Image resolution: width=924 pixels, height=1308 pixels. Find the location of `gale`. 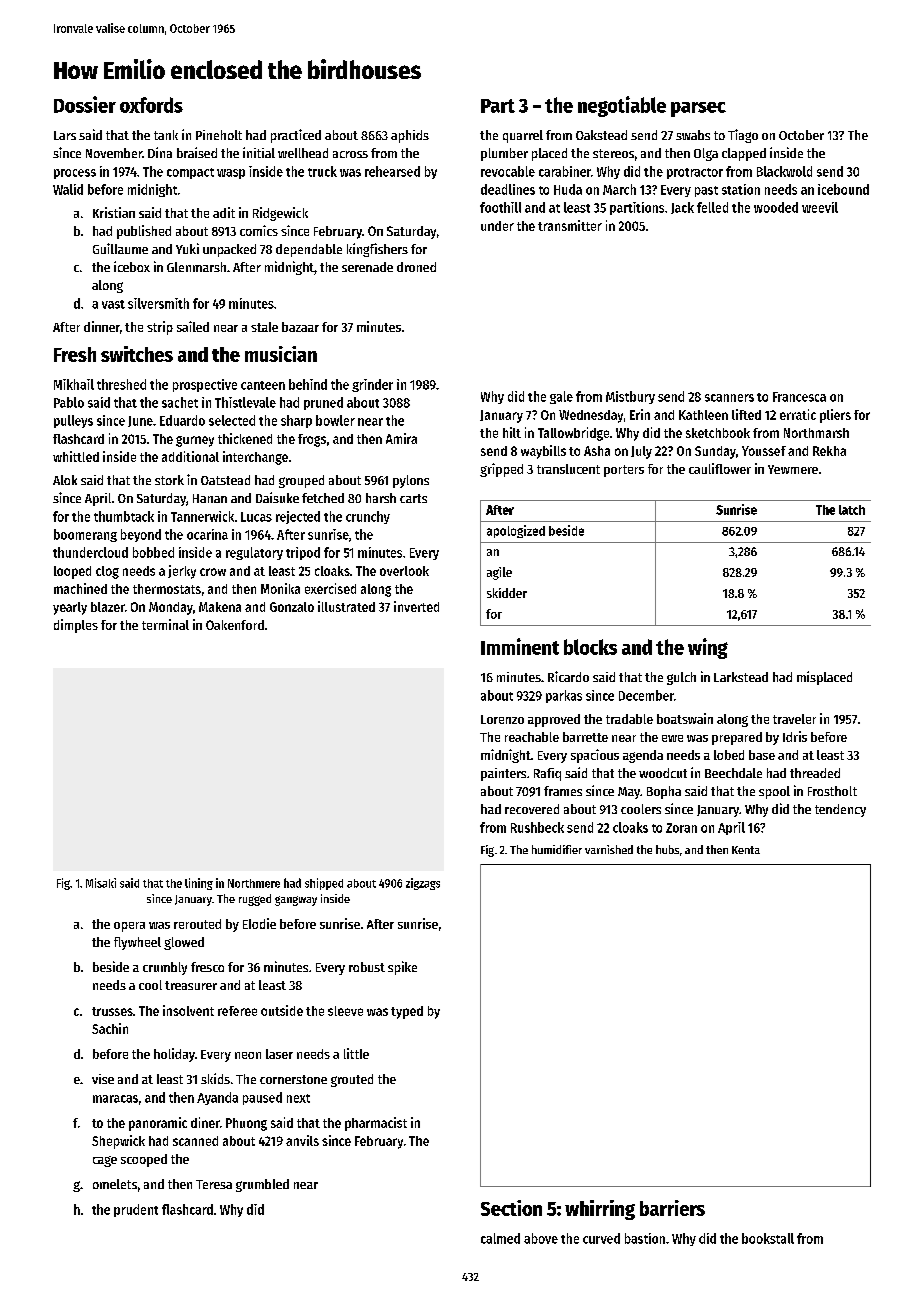

gale is located at coordinates (561, 397).
